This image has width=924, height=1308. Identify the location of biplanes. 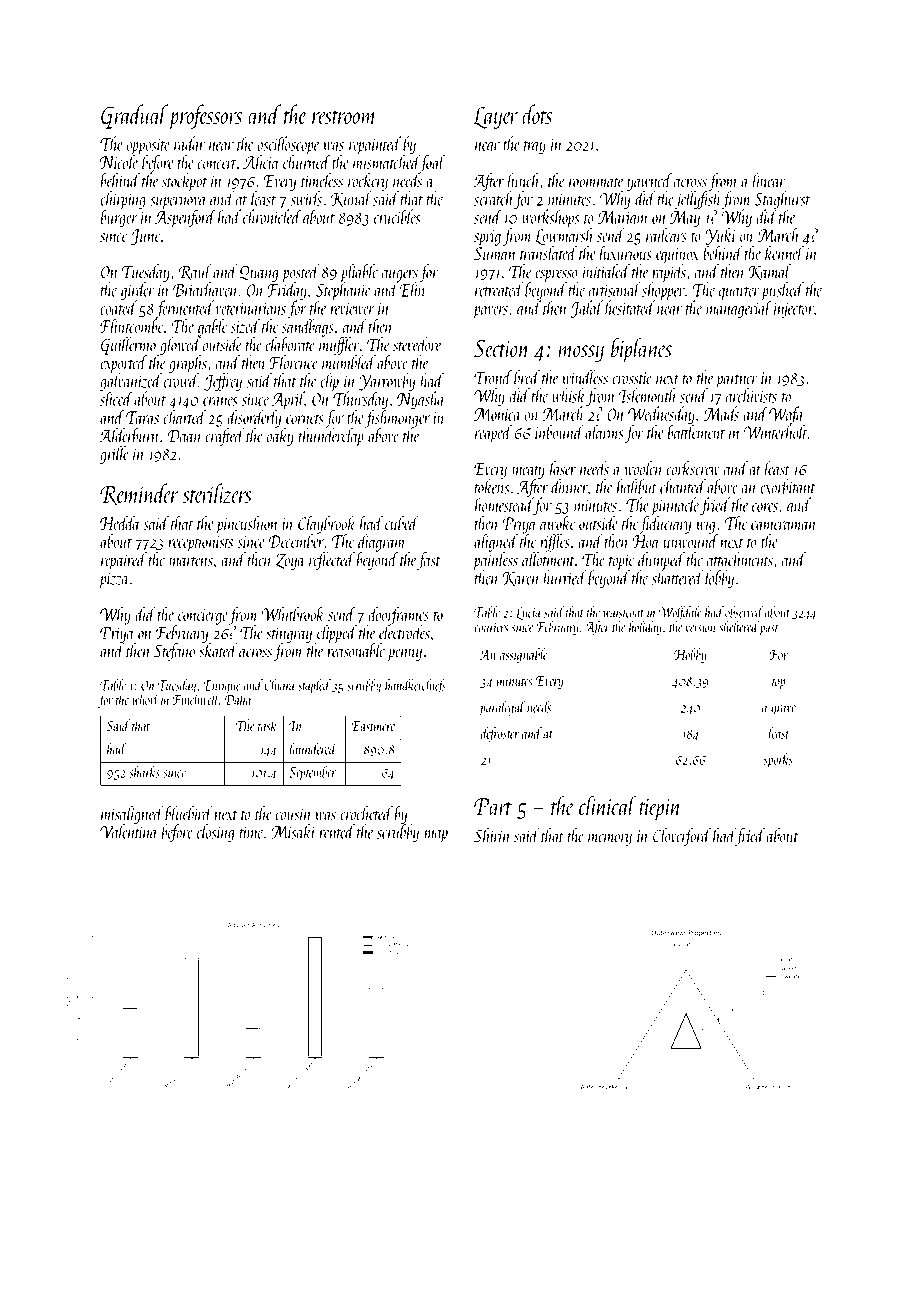
(641, 350).
